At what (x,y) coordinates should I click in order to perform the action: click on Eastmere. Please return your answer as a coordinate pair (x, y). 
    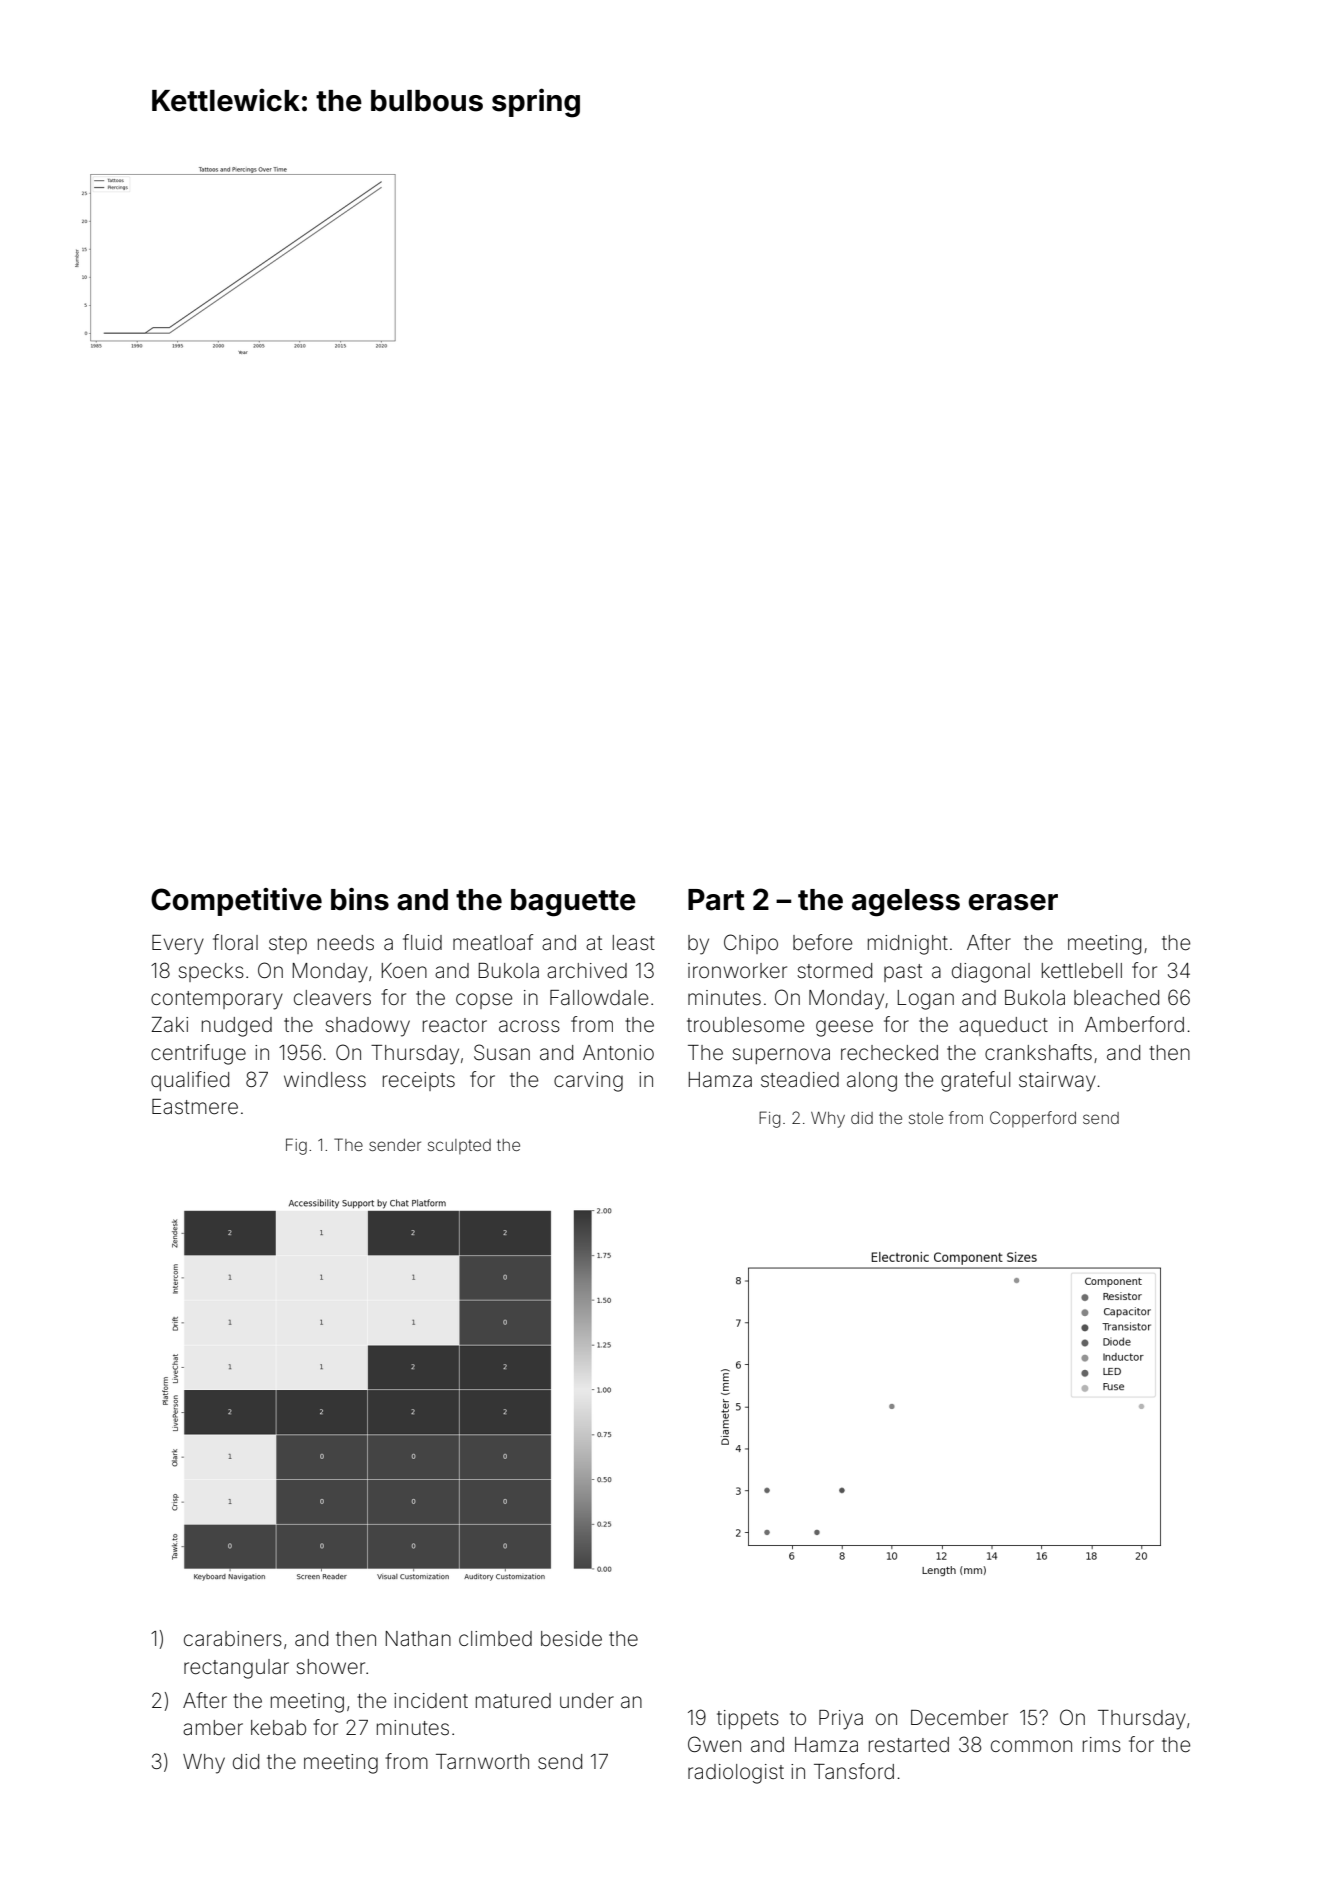
    Looking at the image, I should click on (195, 1106).
